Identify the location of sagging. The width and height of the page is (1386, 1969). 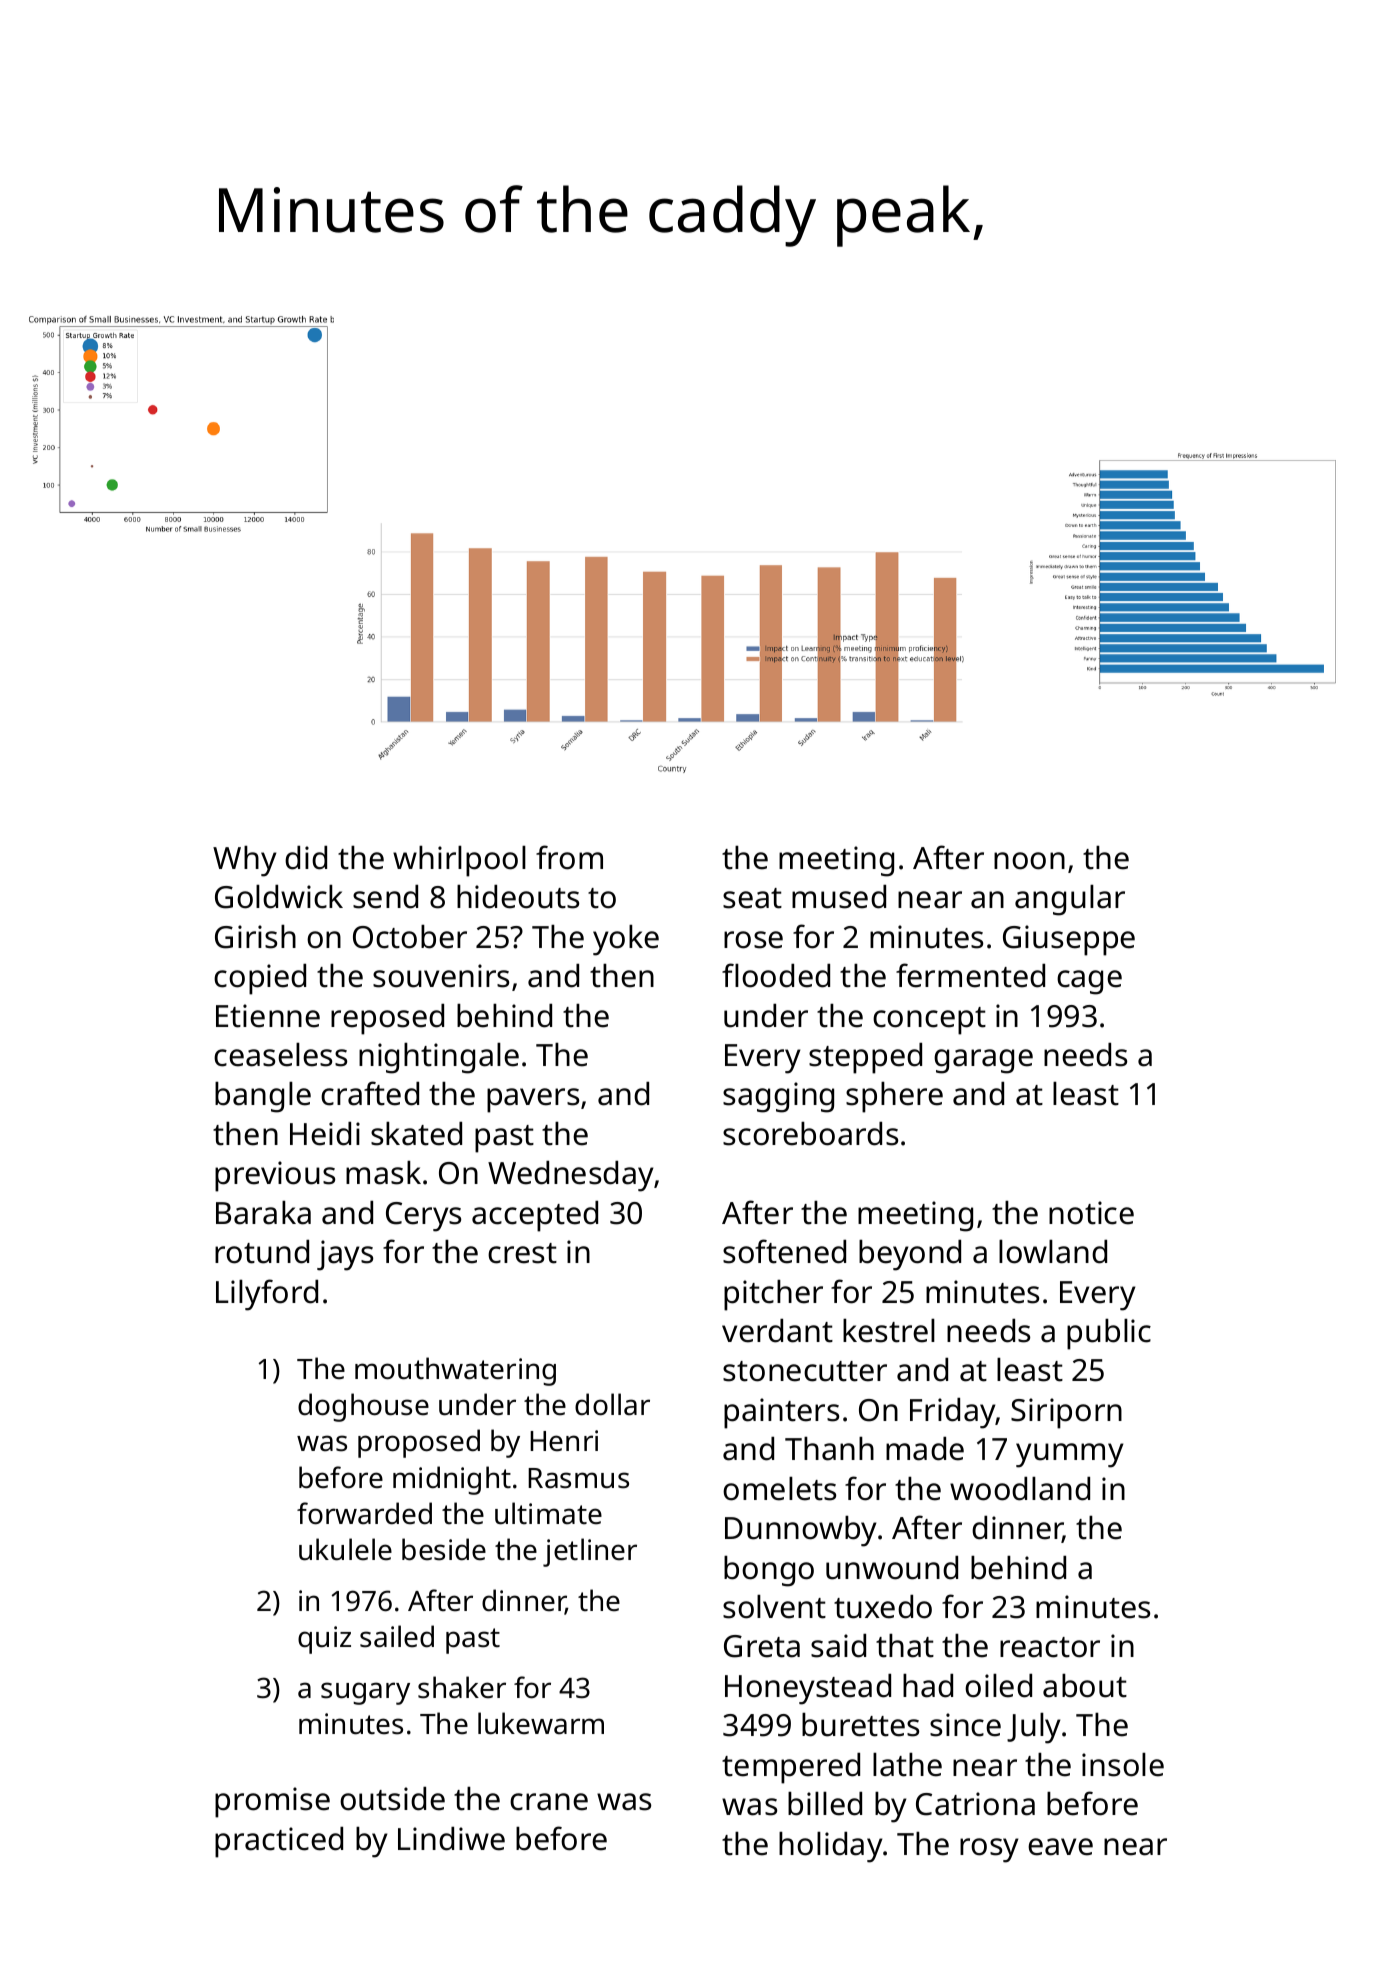
(778, 1097).
